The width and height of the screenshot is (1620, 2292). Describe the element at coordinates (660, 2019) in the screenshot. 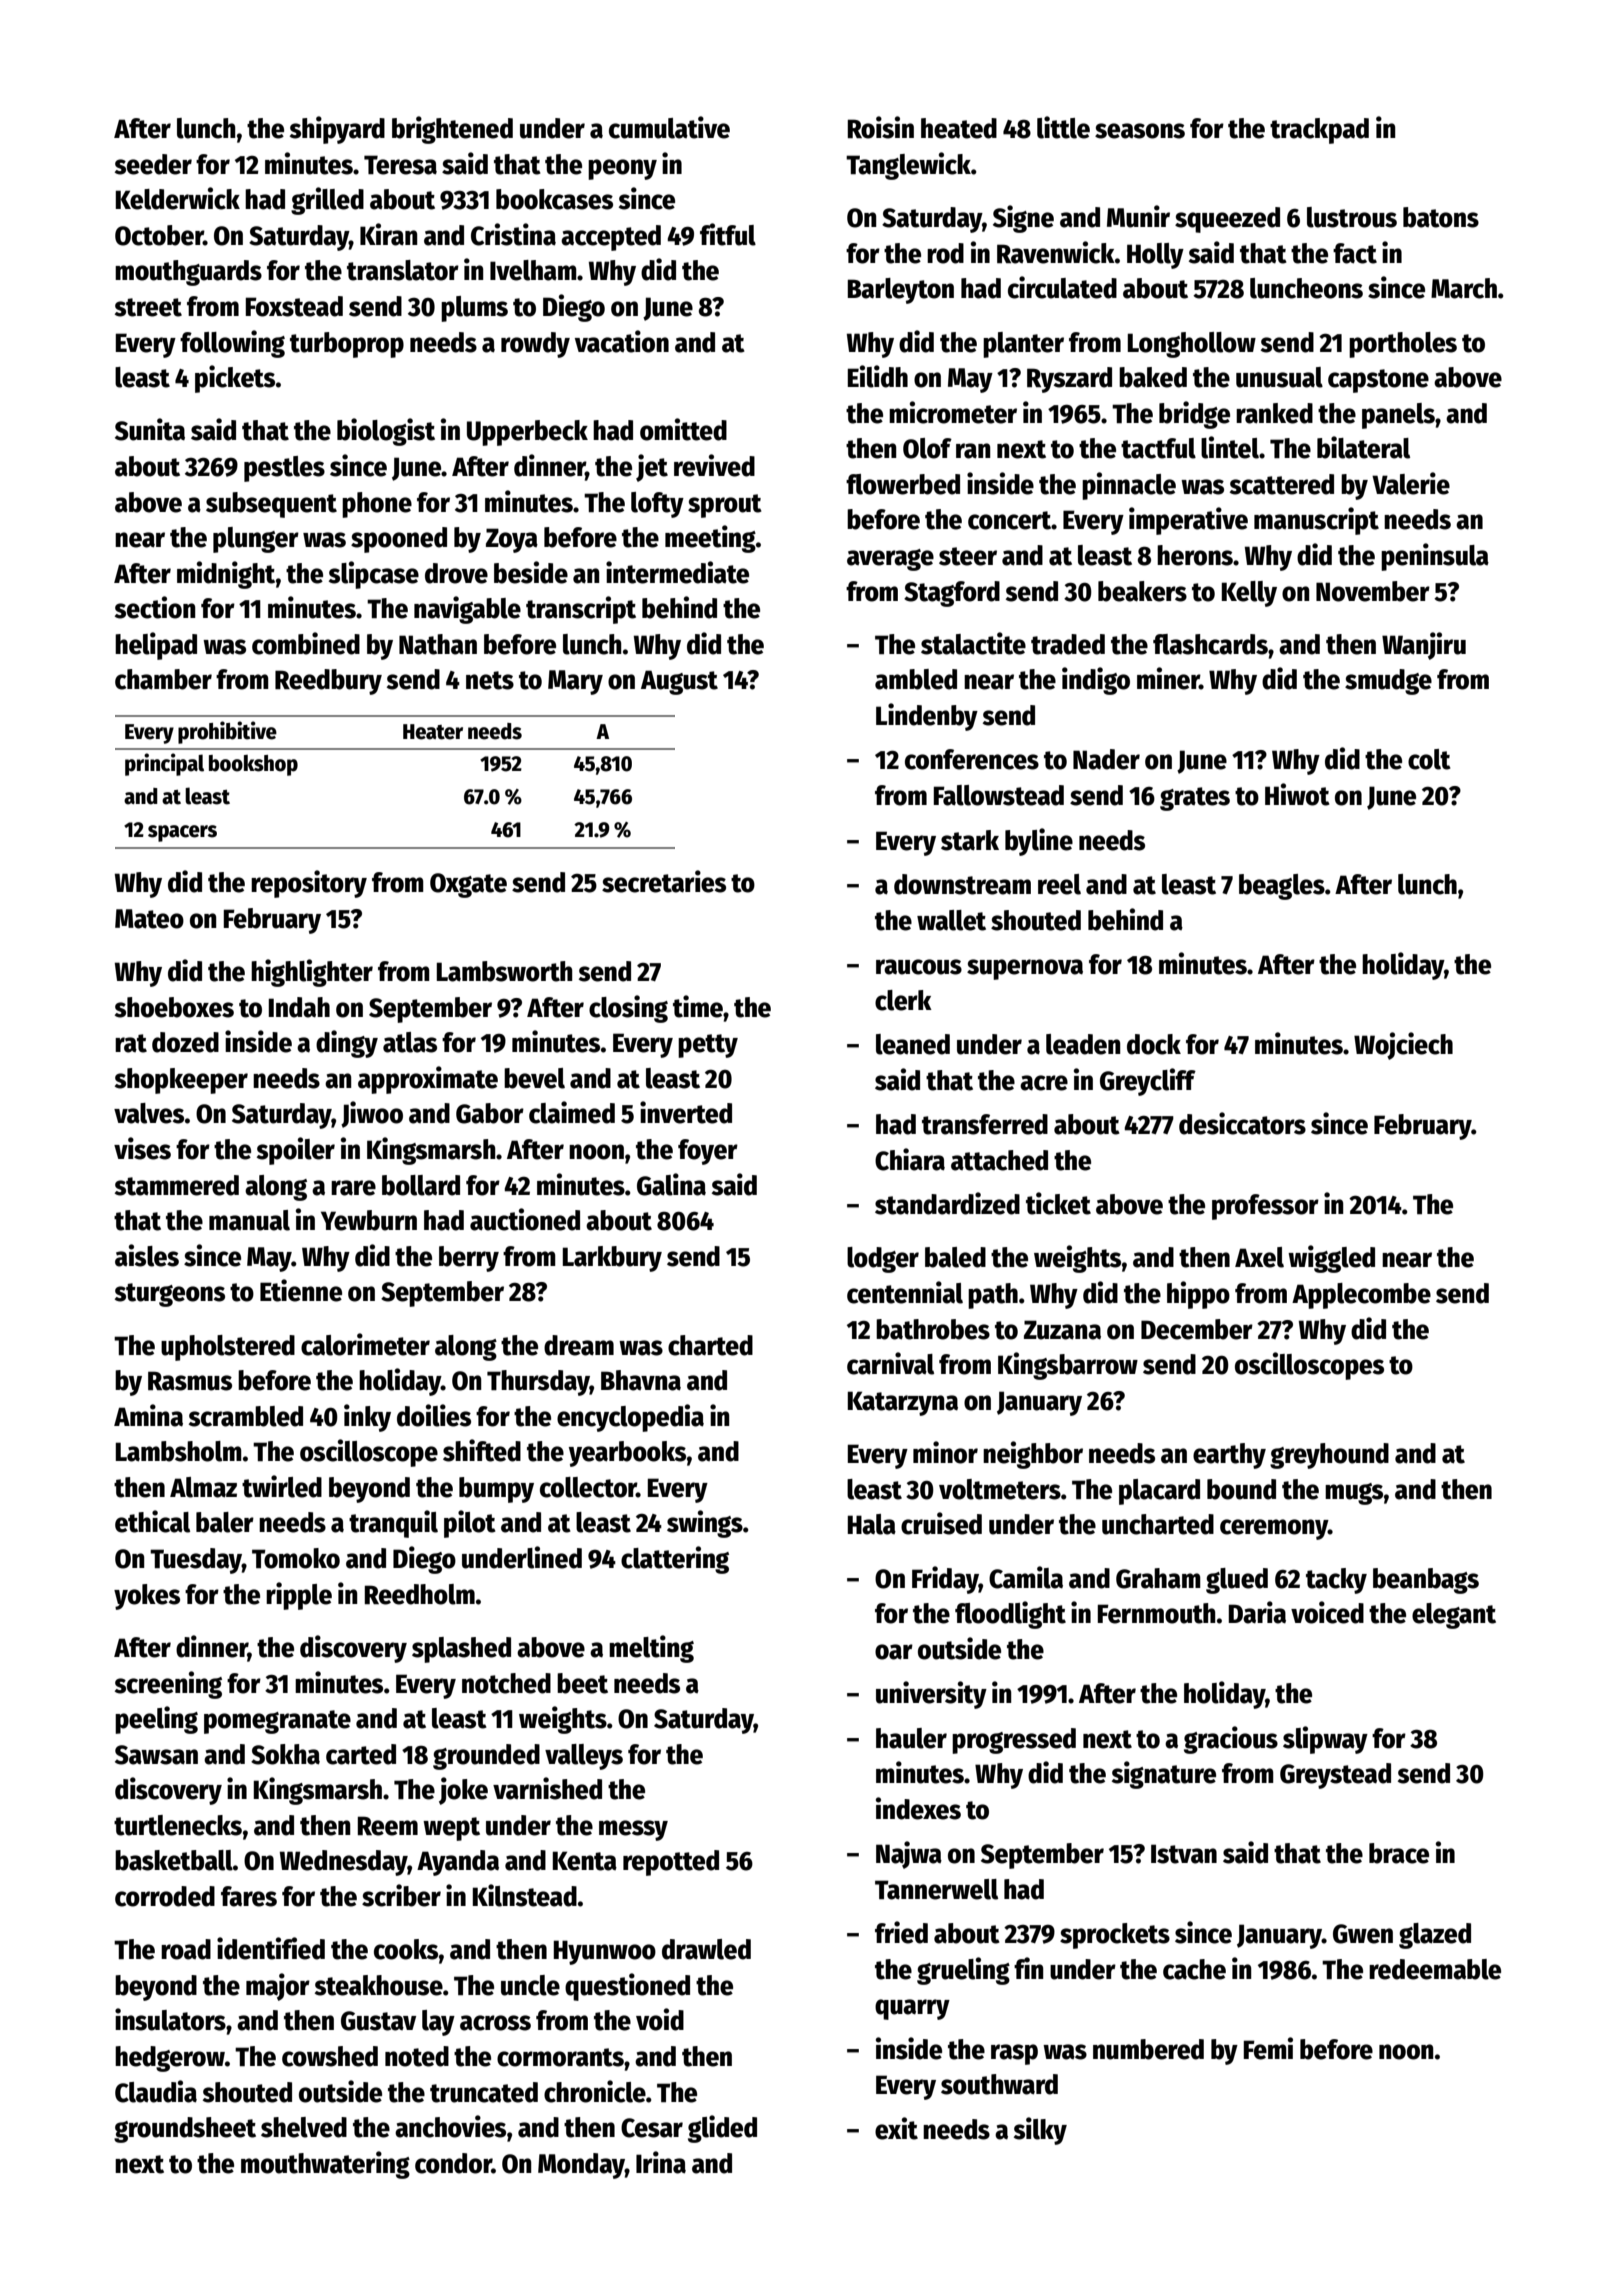

I see `void` at that location.
